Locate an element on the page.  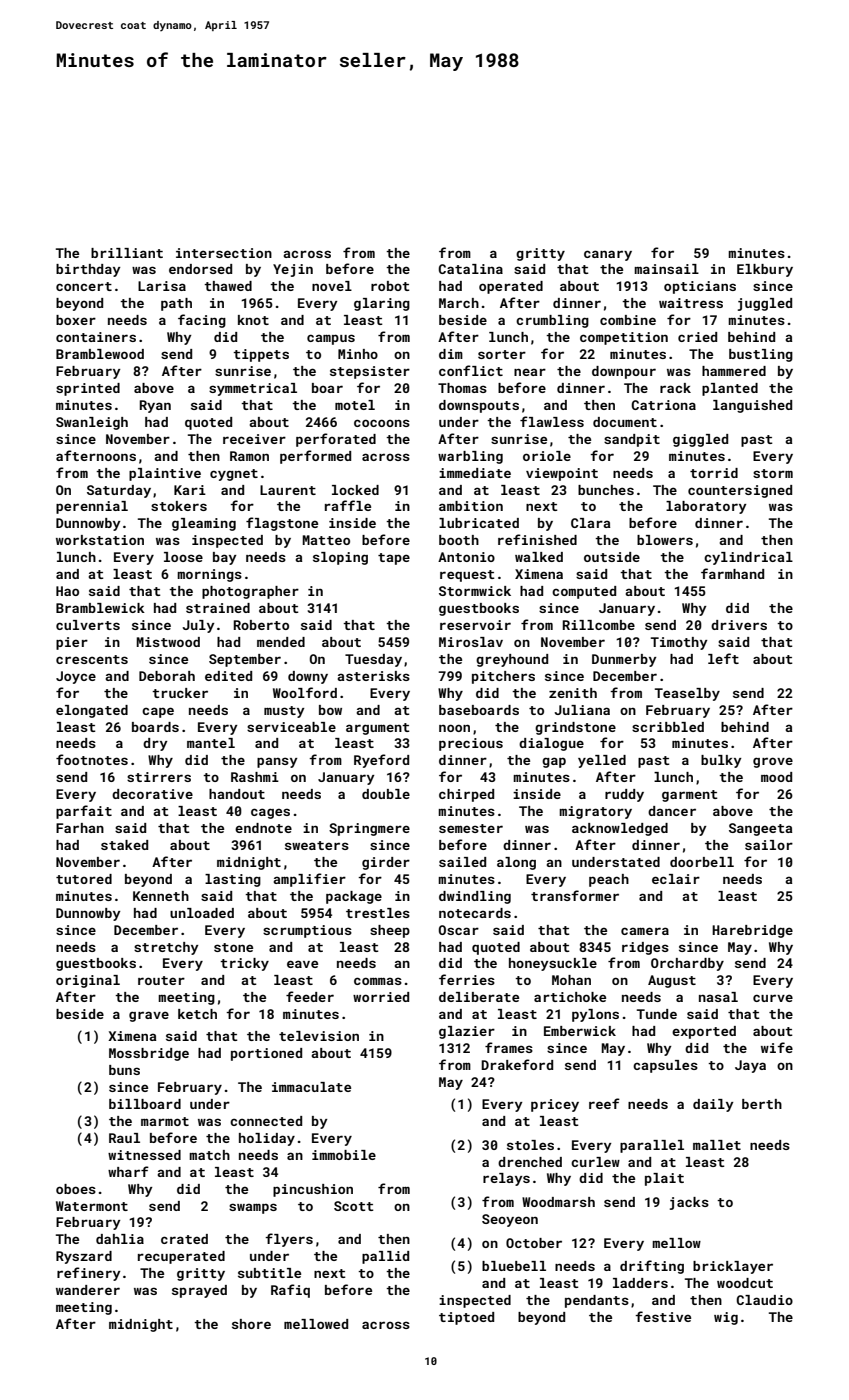
document is located at coordinates (625, 422).
